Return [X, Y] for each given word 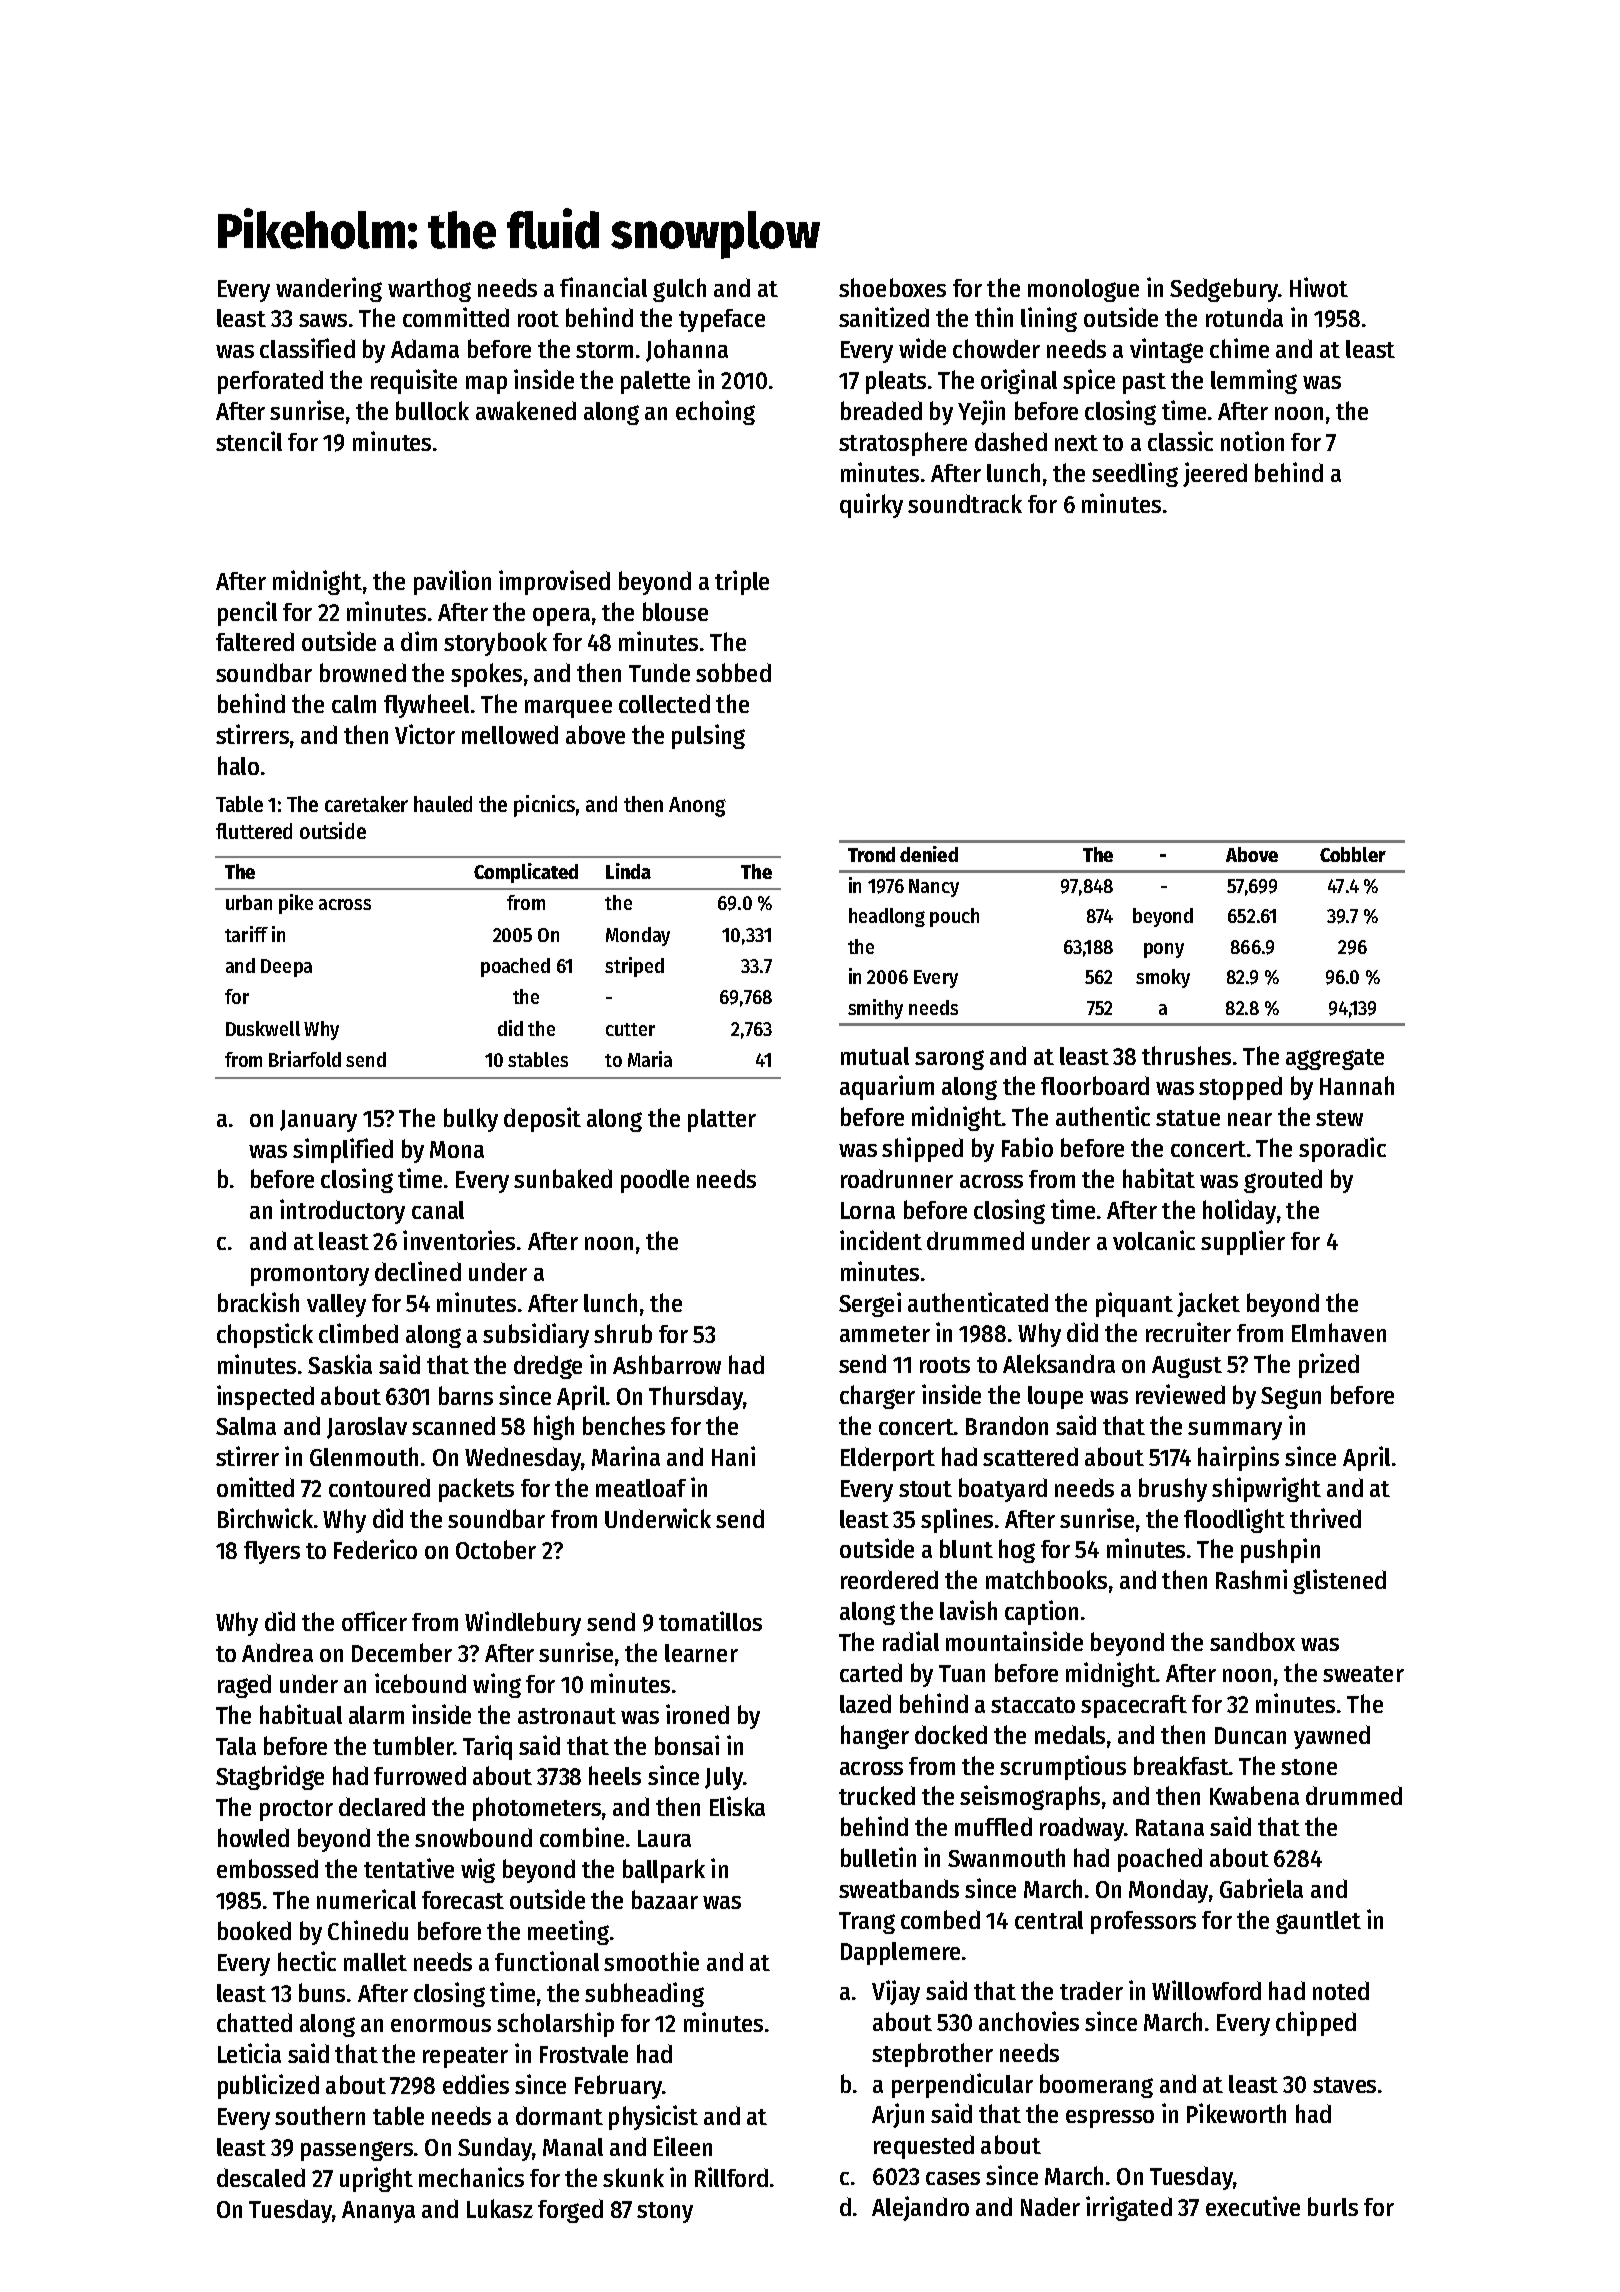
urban [249, 902]
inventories [459, 1240]
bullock [432, 410]
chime [1239, 348]
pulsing [708, 736]
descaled [261, 2177]
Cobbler [1353, 854]
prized [1329, 1365]
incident [881, 1240]
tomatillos [710, 1621]
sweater [1363, 1674]
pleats [896, 382]
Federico [375, 1549]
